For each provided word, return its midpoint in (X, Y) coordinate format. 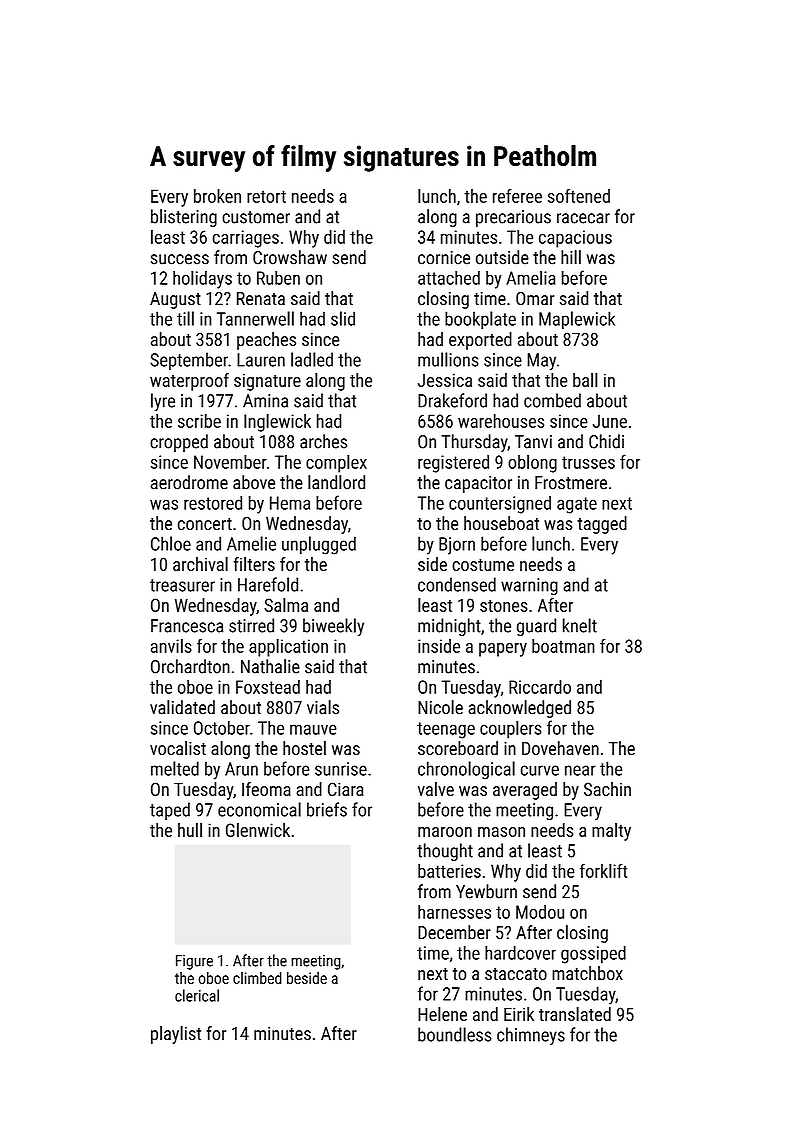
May (541, 362)
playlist (176, 1035)
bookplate (480, 320)
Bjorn (457, 546)
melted (175, 768)
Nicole (440, 707)
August (175, 300)
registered (453, 464)
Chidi (606, 441)
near (580, 770)
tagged (602, 525)
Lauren (261, 360)
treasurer (182, 585)
